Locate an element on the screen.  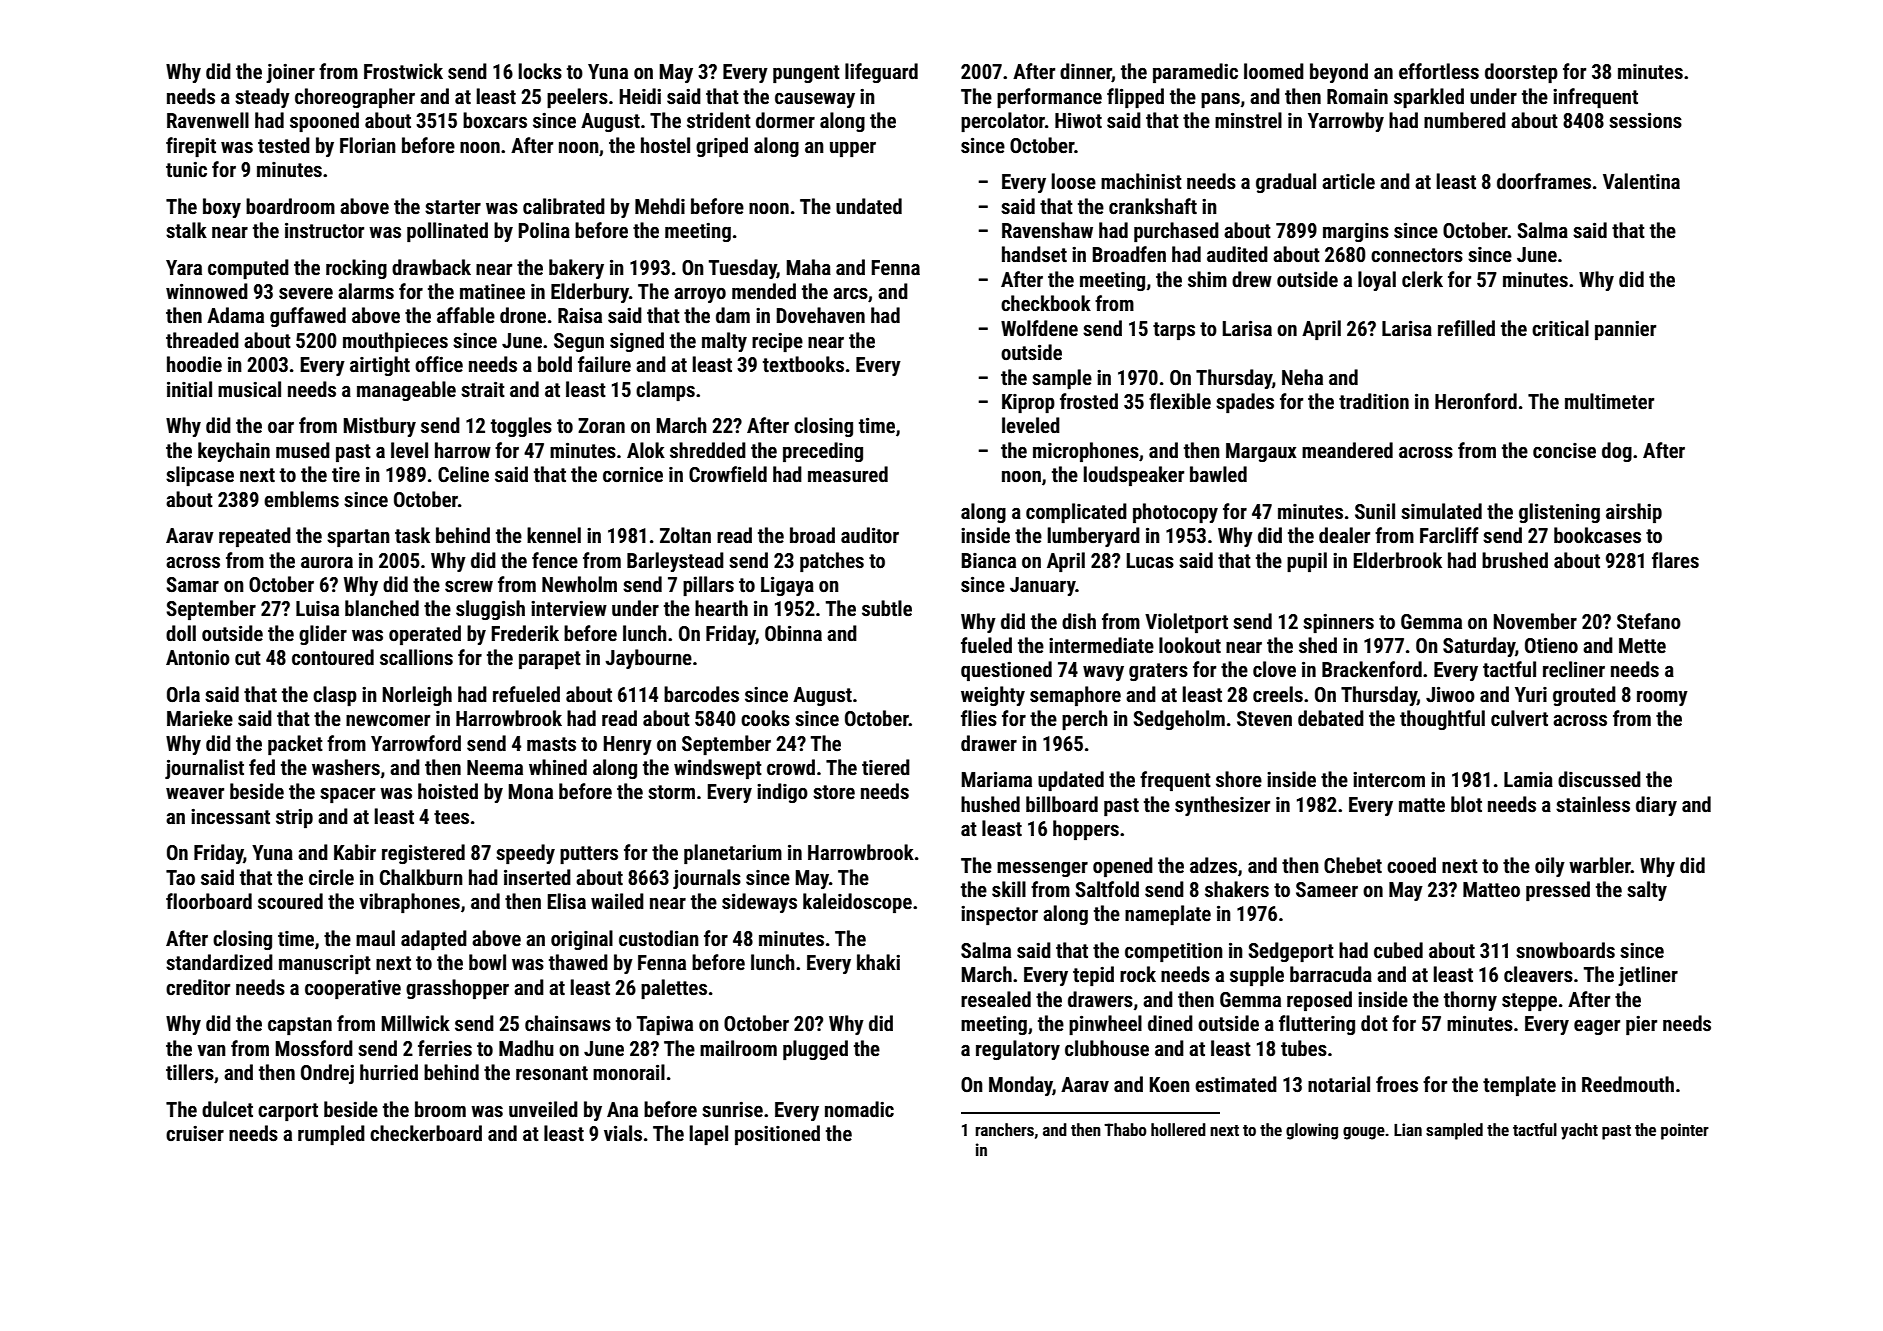
rumpled is located at coordinates (331, 1135).
